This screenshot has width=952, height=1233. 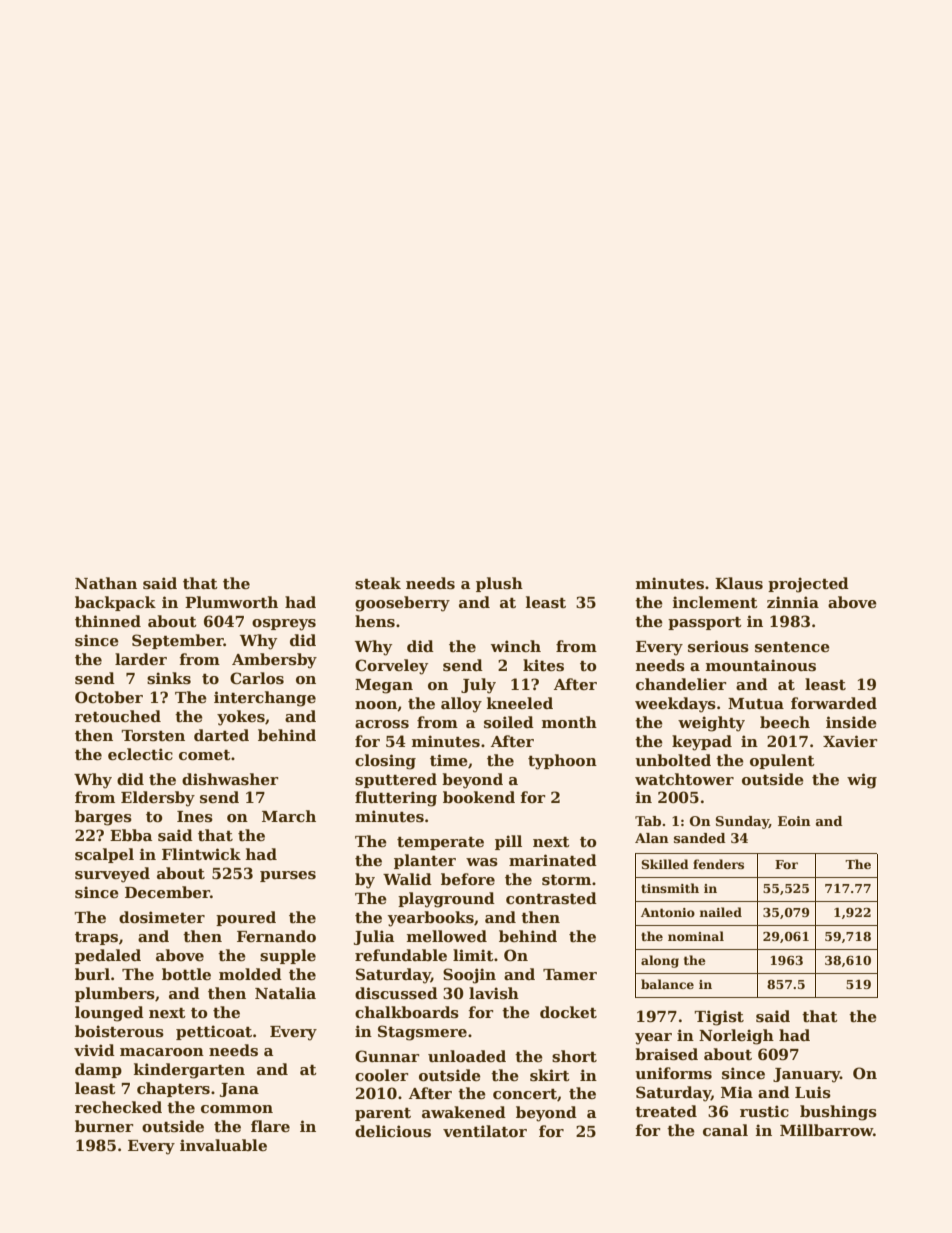 What do you see at coordinates (756, 703) in the screenshot?
I see `Mutua` at bounding box center [756, 703].
